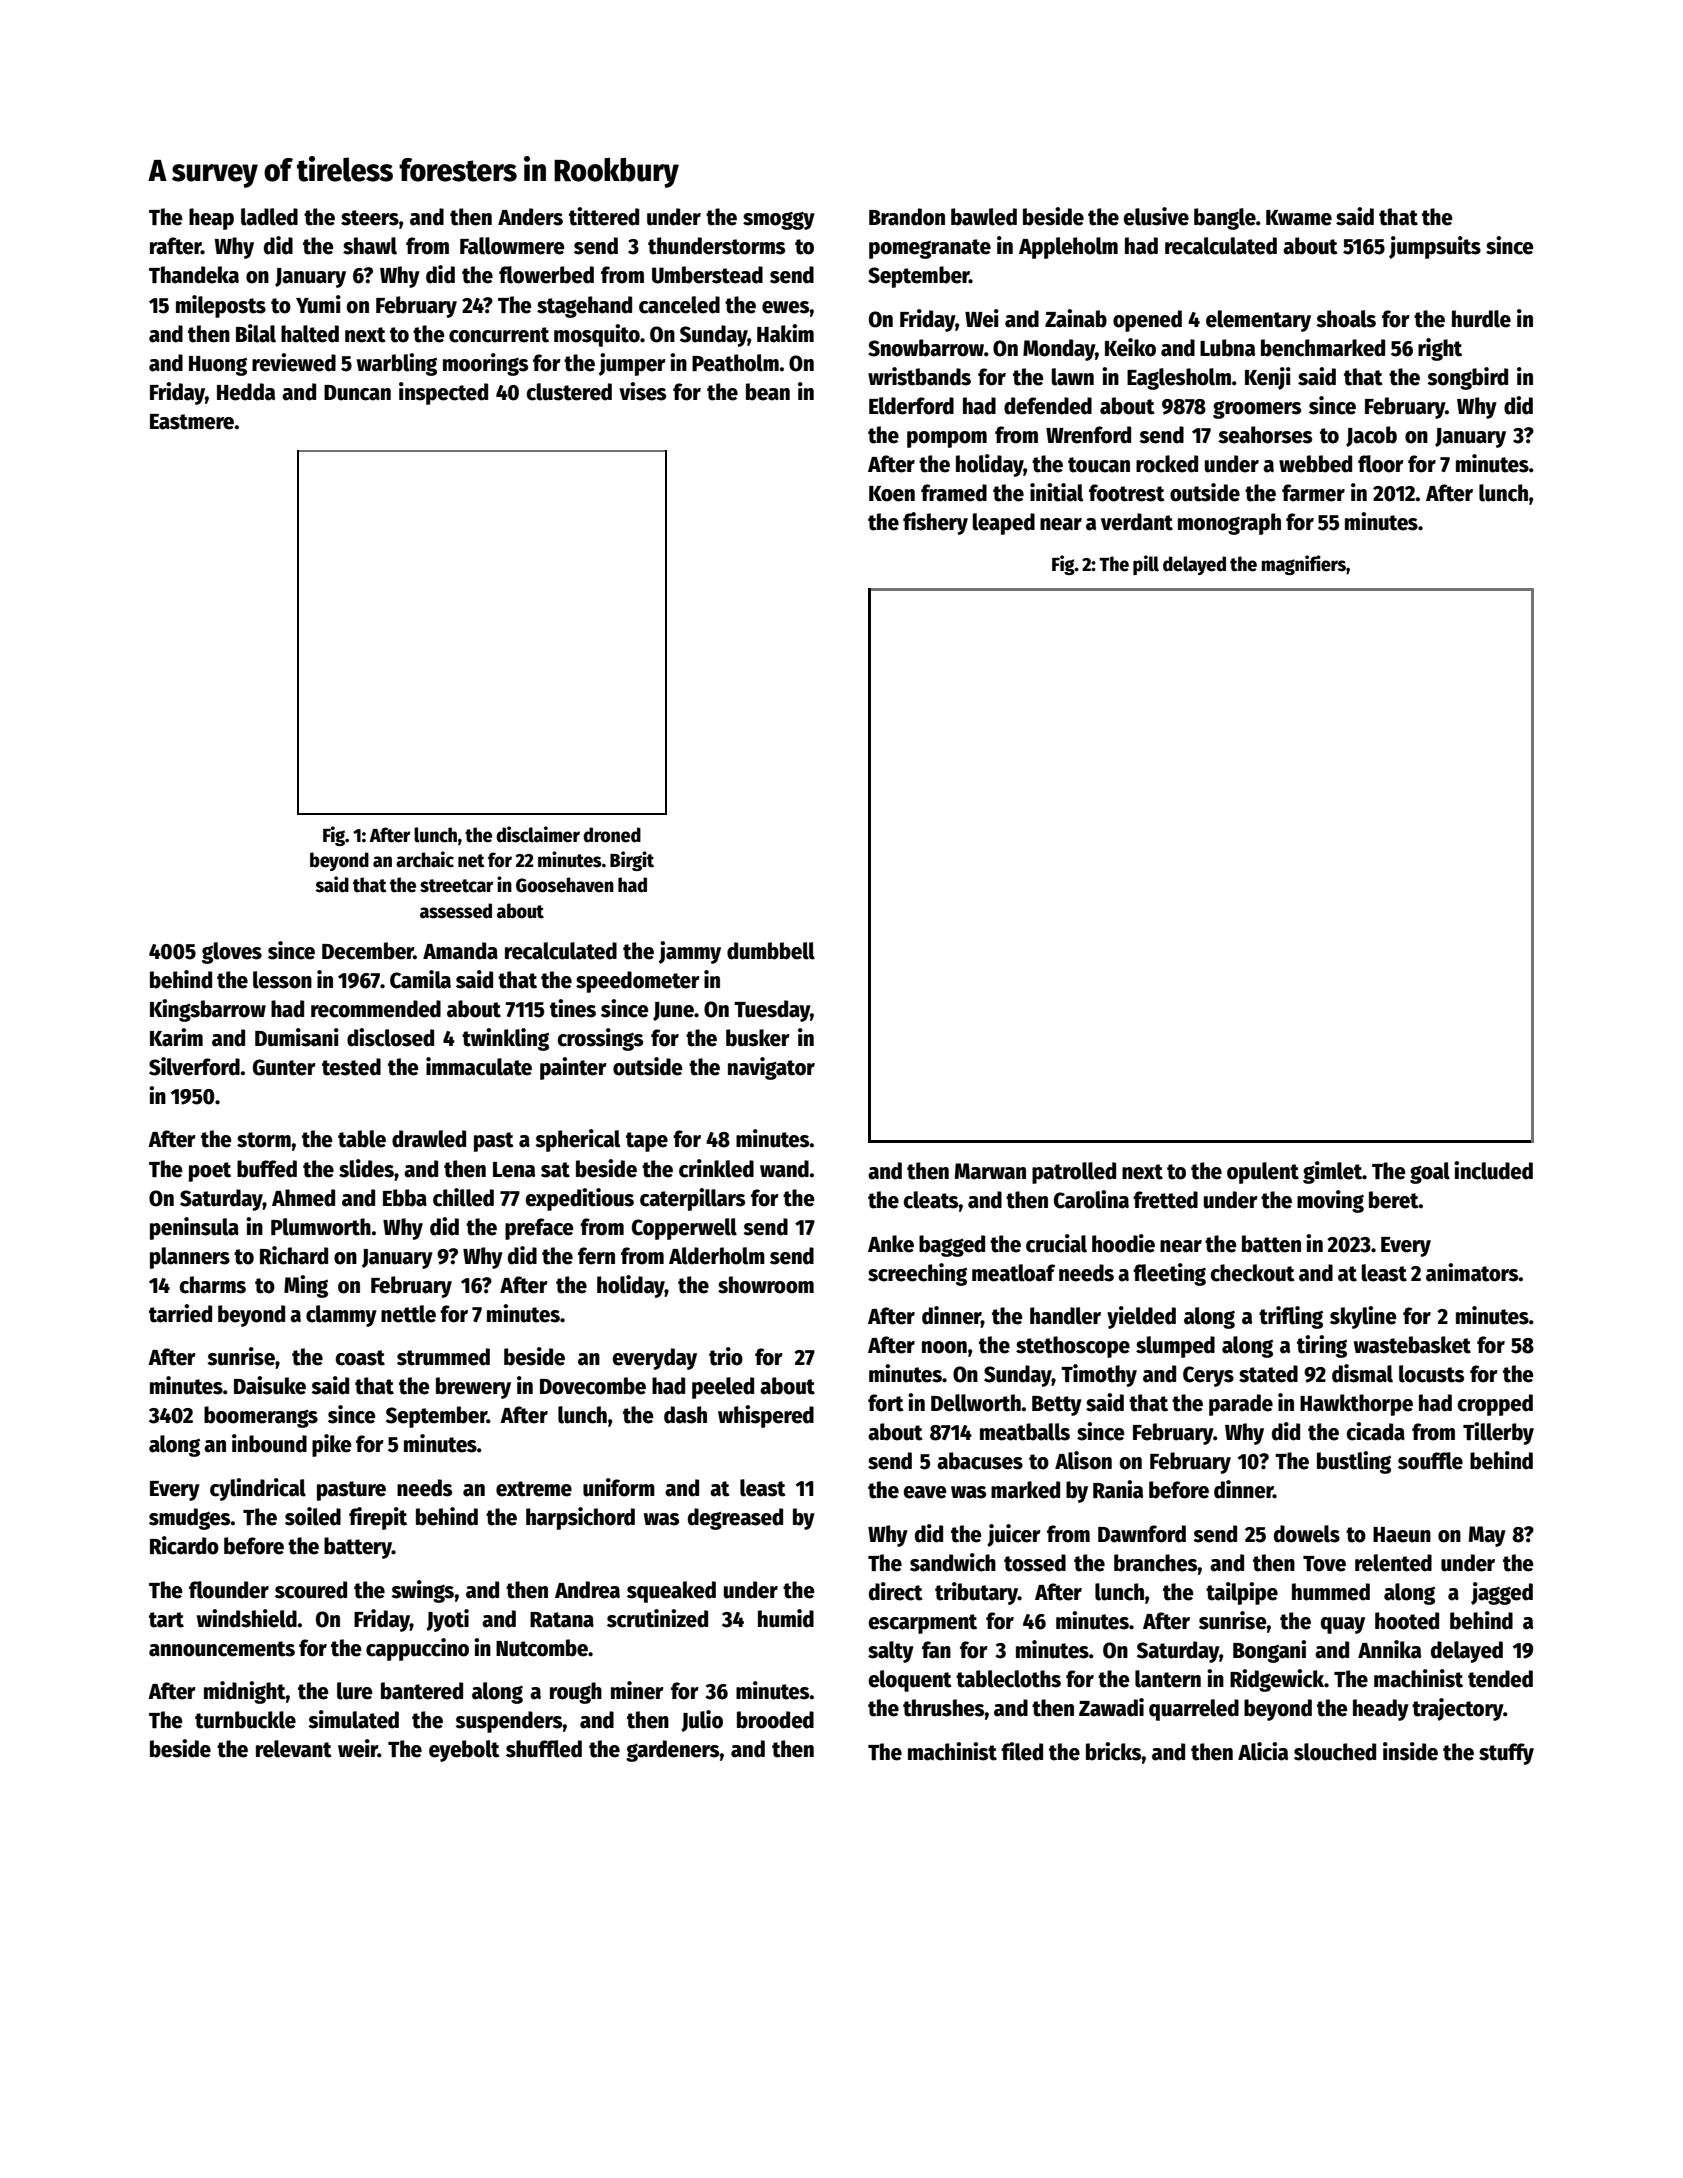 The height and width of the screenshot is (2178, 1683). I want to click on Marwan, so click(990, 1171).
